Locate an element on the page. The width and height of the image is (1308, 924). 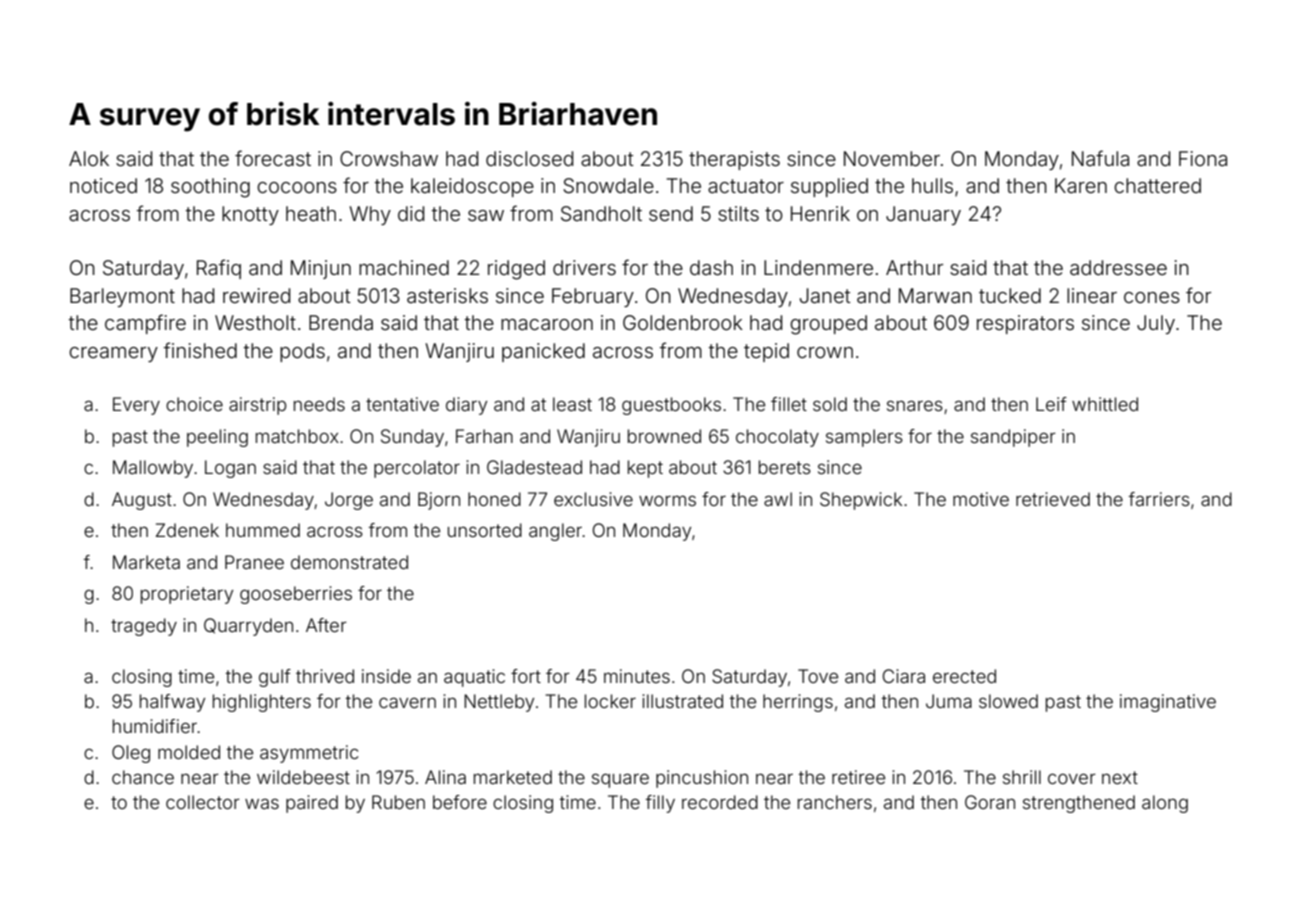
sandpiper is located at coordinates (1013, 438).
